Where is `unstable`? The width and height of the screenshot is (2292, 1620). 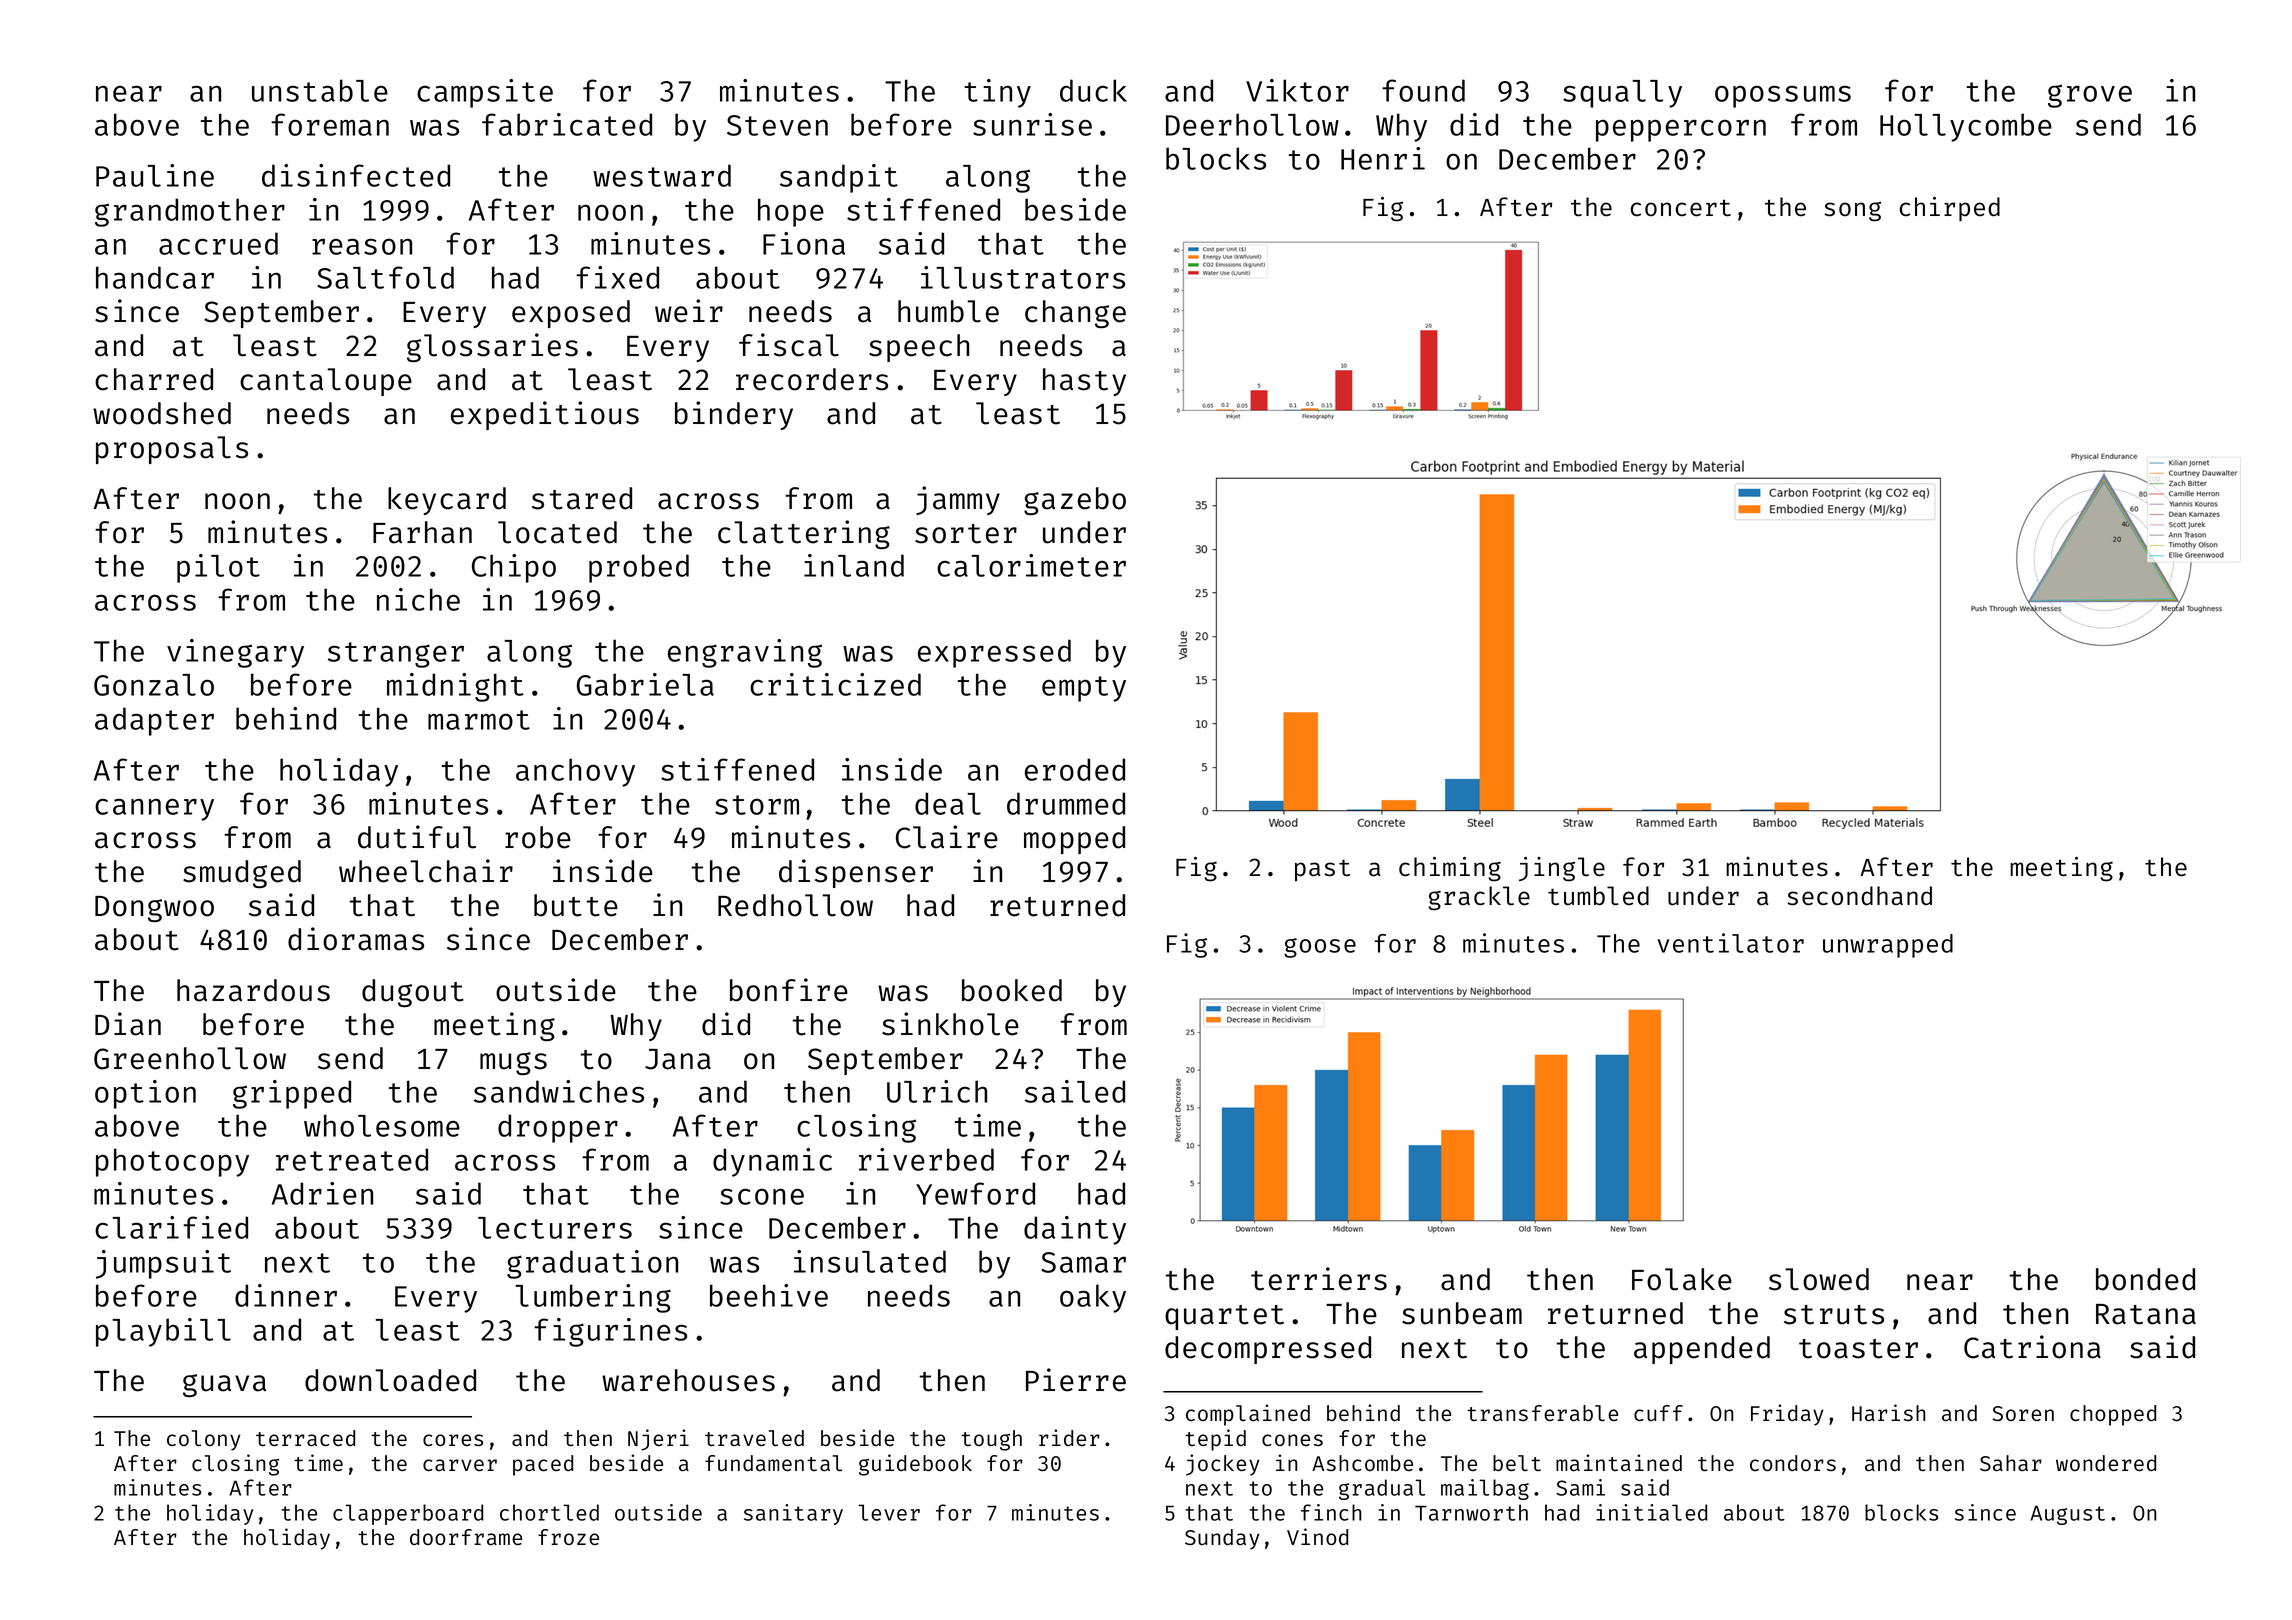
unstable is located at coordinates (320, 90).
